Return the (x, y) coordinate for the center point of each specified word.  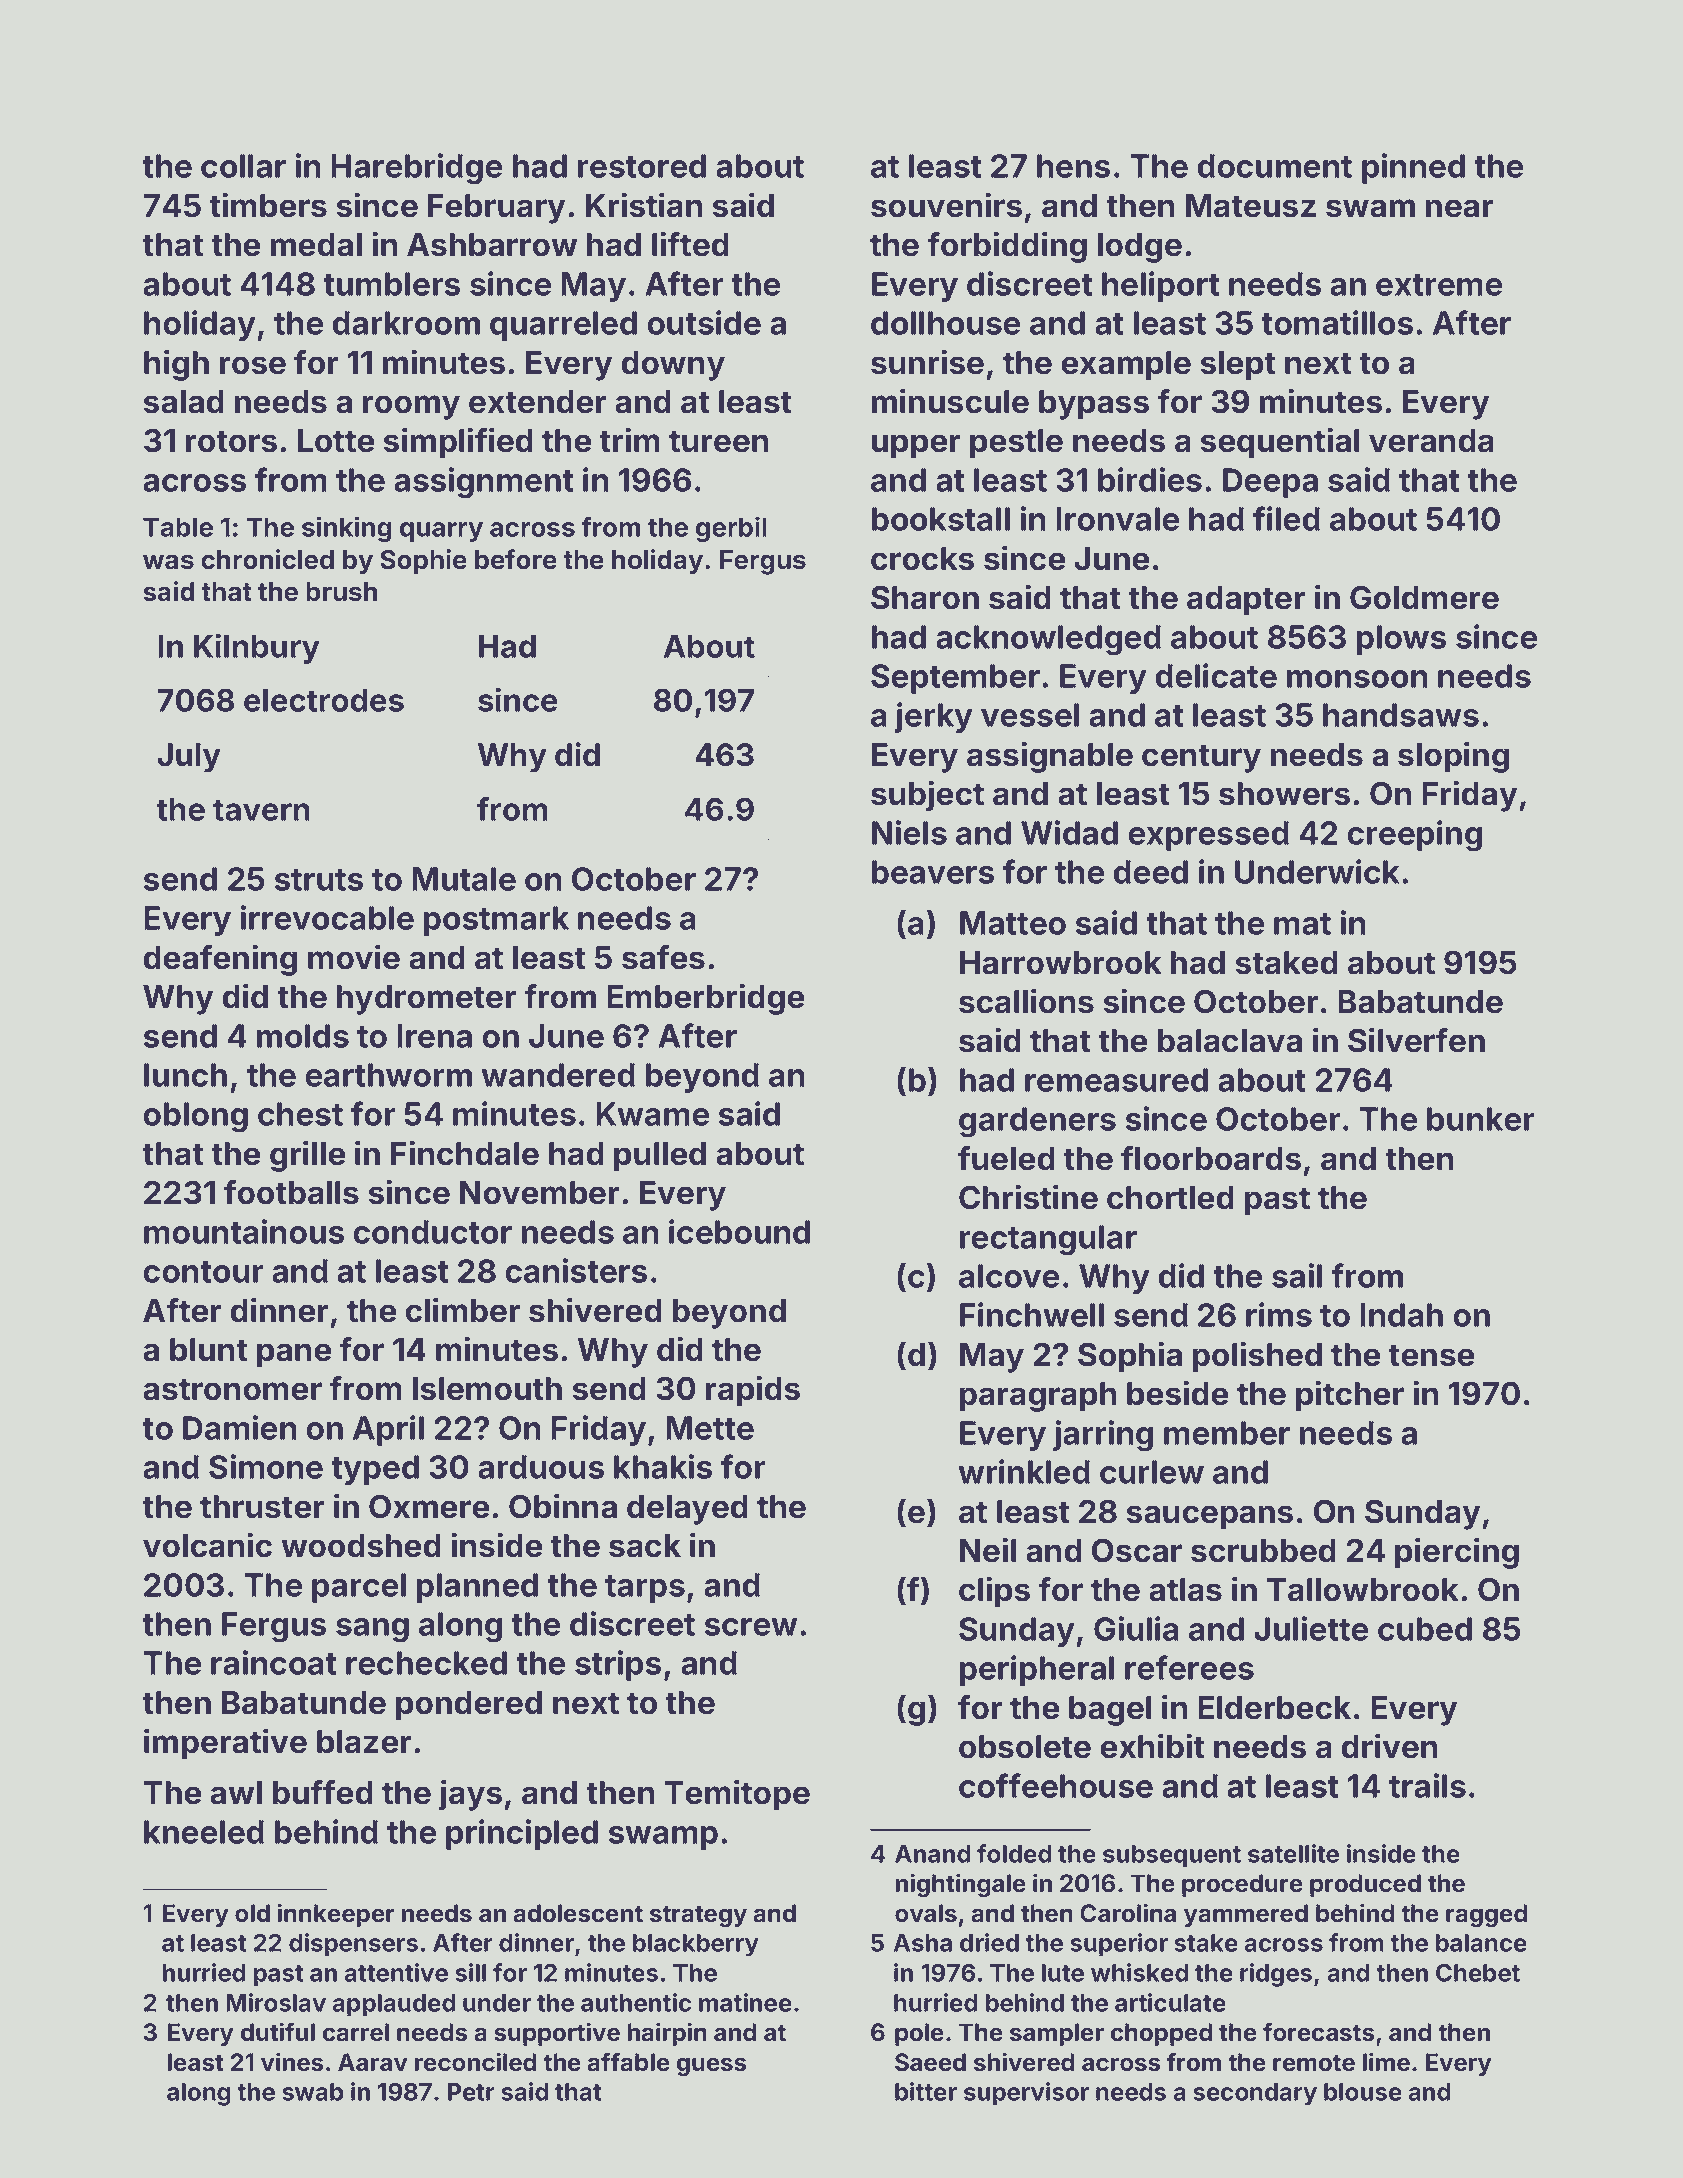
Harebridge (416, 169)
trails (1427, 1785)
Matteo (1013, 923)
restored (642, 166)
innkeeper (336, 1915)
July (189, 758)
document (1274, 166)
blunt (209, 1350)
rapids (753, 1391)
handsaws (1401, 715)
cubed (1425, 1629)
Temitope (737, 1795)
